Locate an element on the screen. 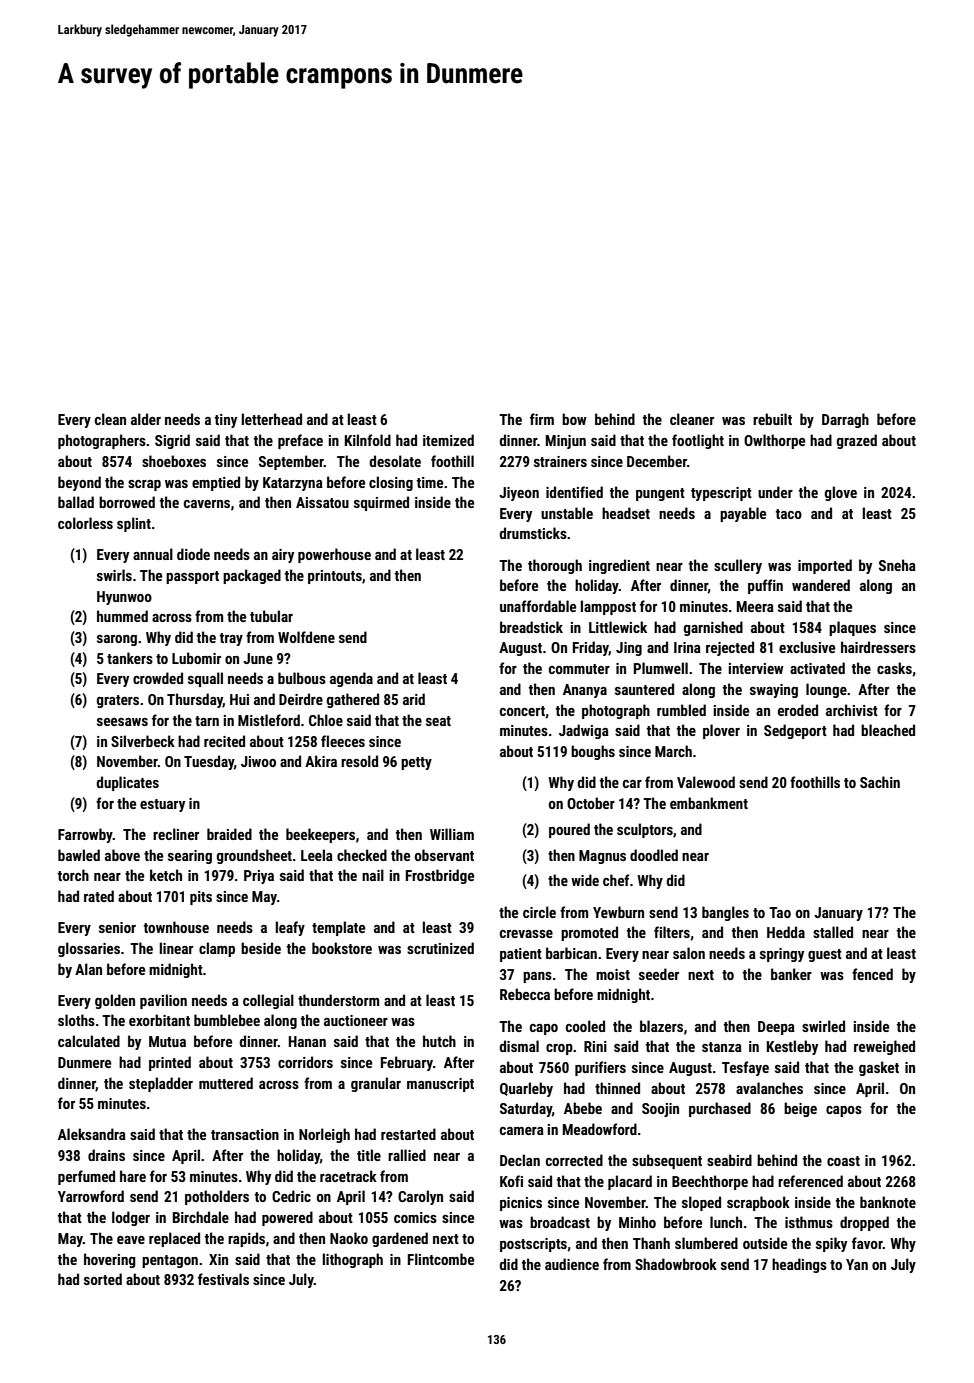  desolate is located at coordinates (395, 461).
